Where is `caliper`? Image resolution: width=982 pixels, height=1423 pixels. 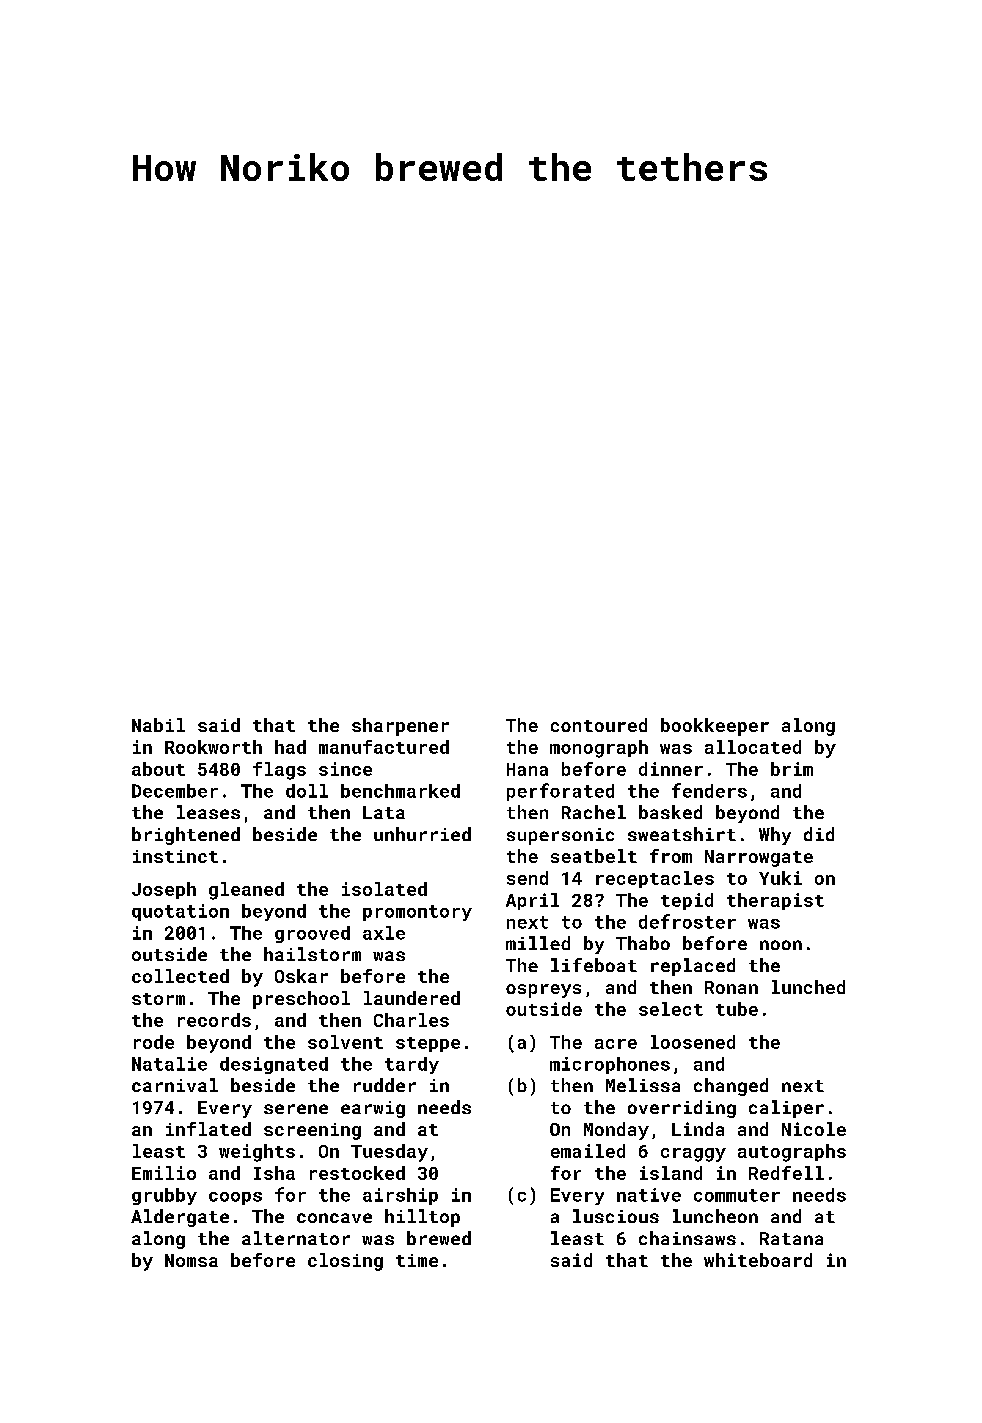 caliper is located at coordinates (786, 1109).
